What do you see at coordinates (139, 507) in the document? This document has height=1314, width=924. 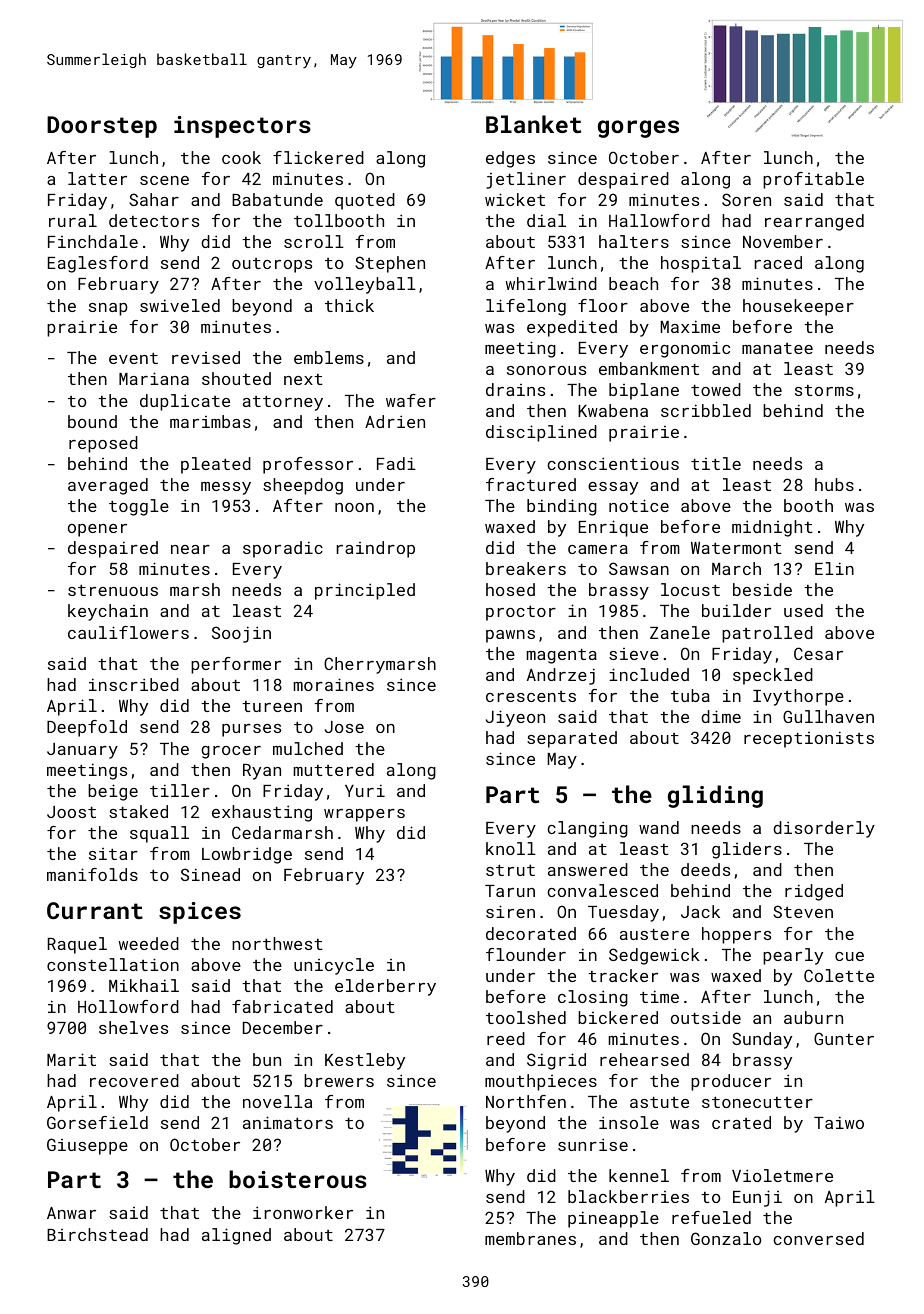 I see `toggle` at bounding box center [139, 507].
